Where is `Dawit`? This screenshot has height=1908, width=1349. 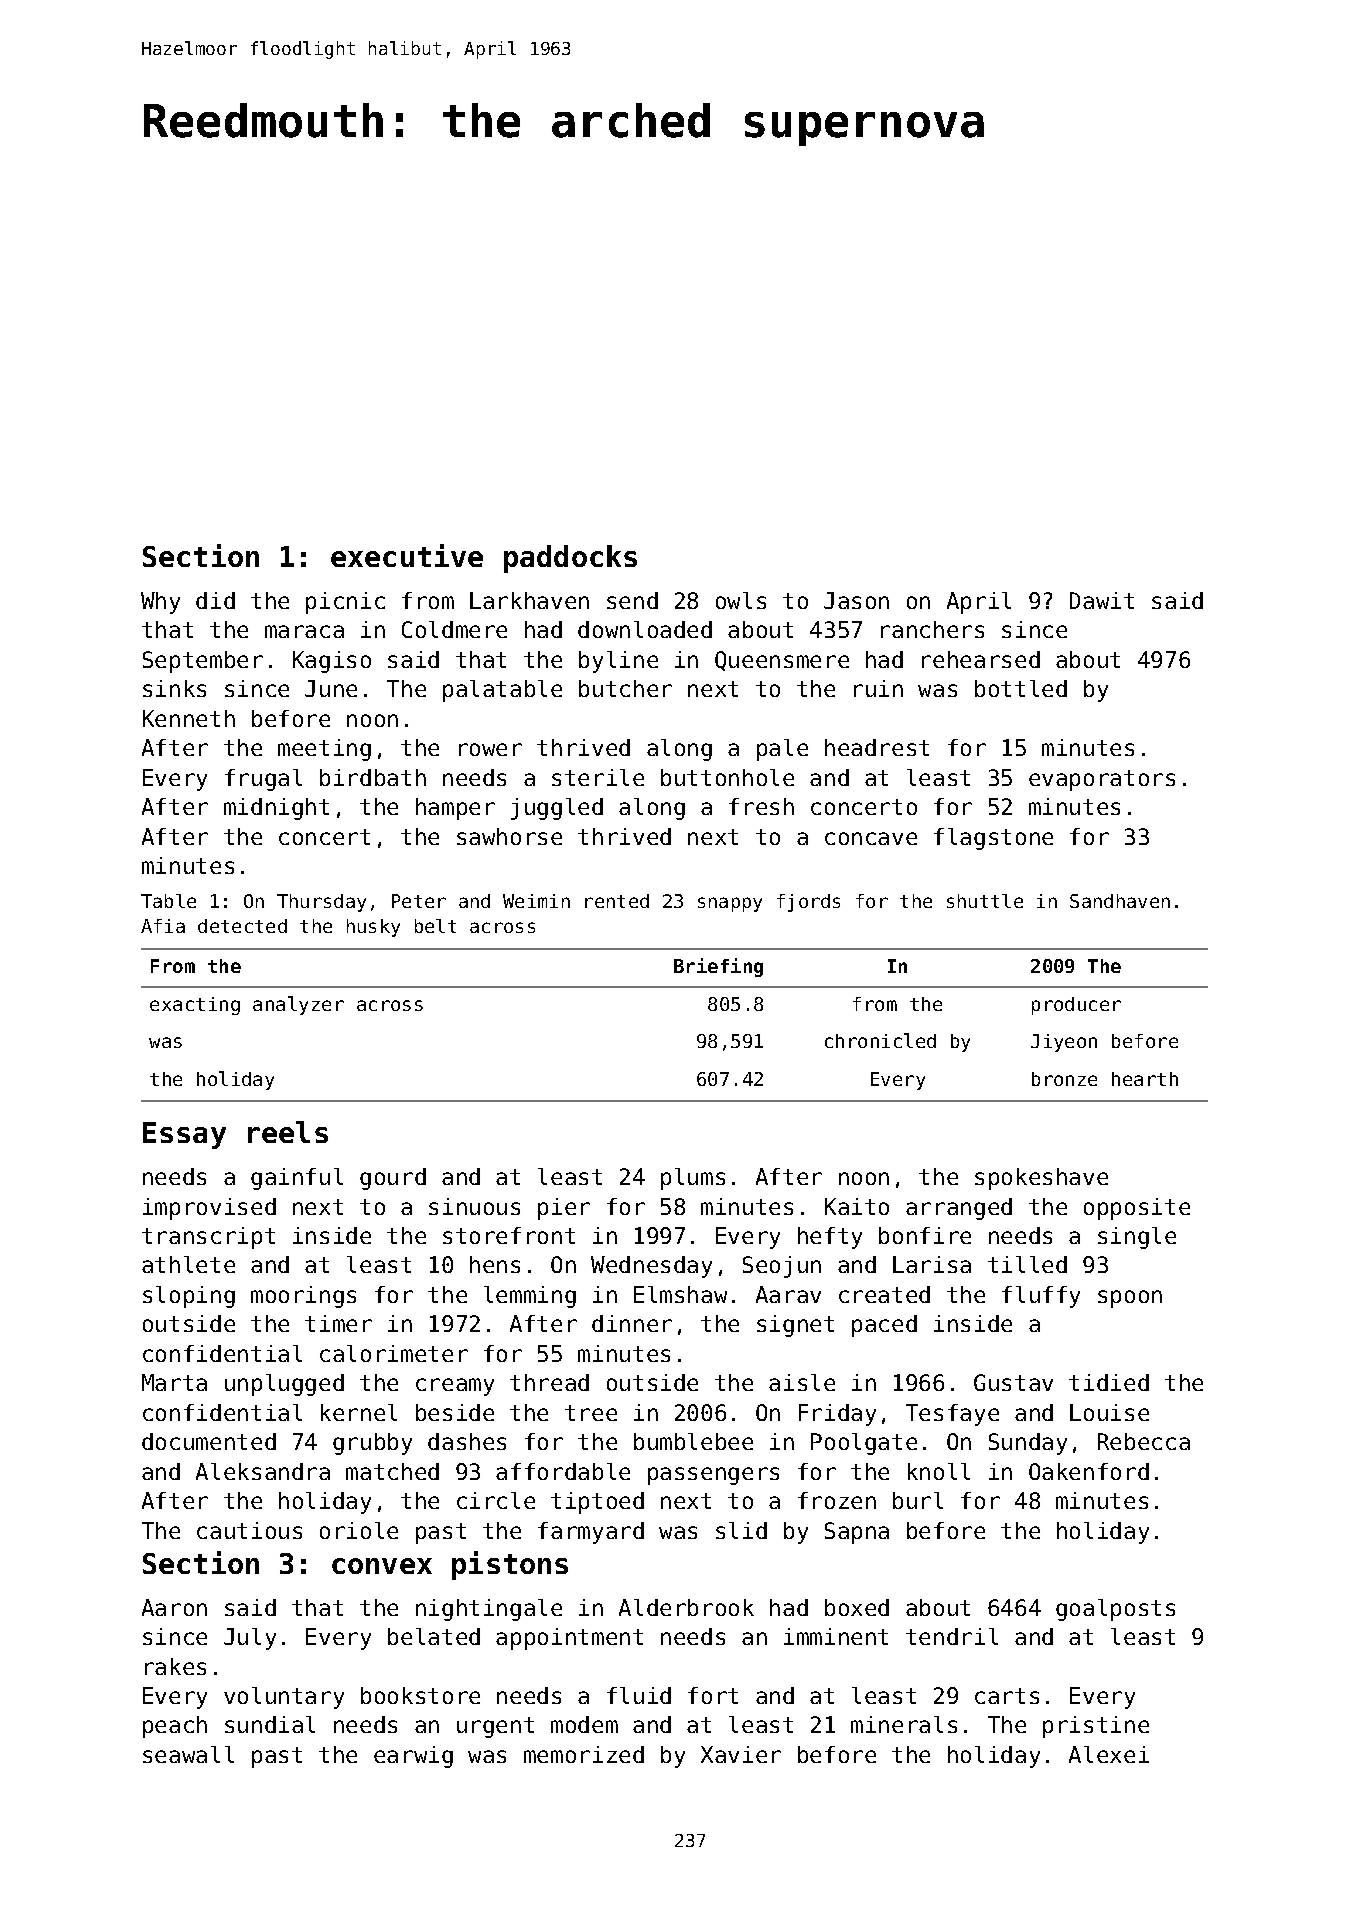
Dawit is located at coordinates (1102, 600).
